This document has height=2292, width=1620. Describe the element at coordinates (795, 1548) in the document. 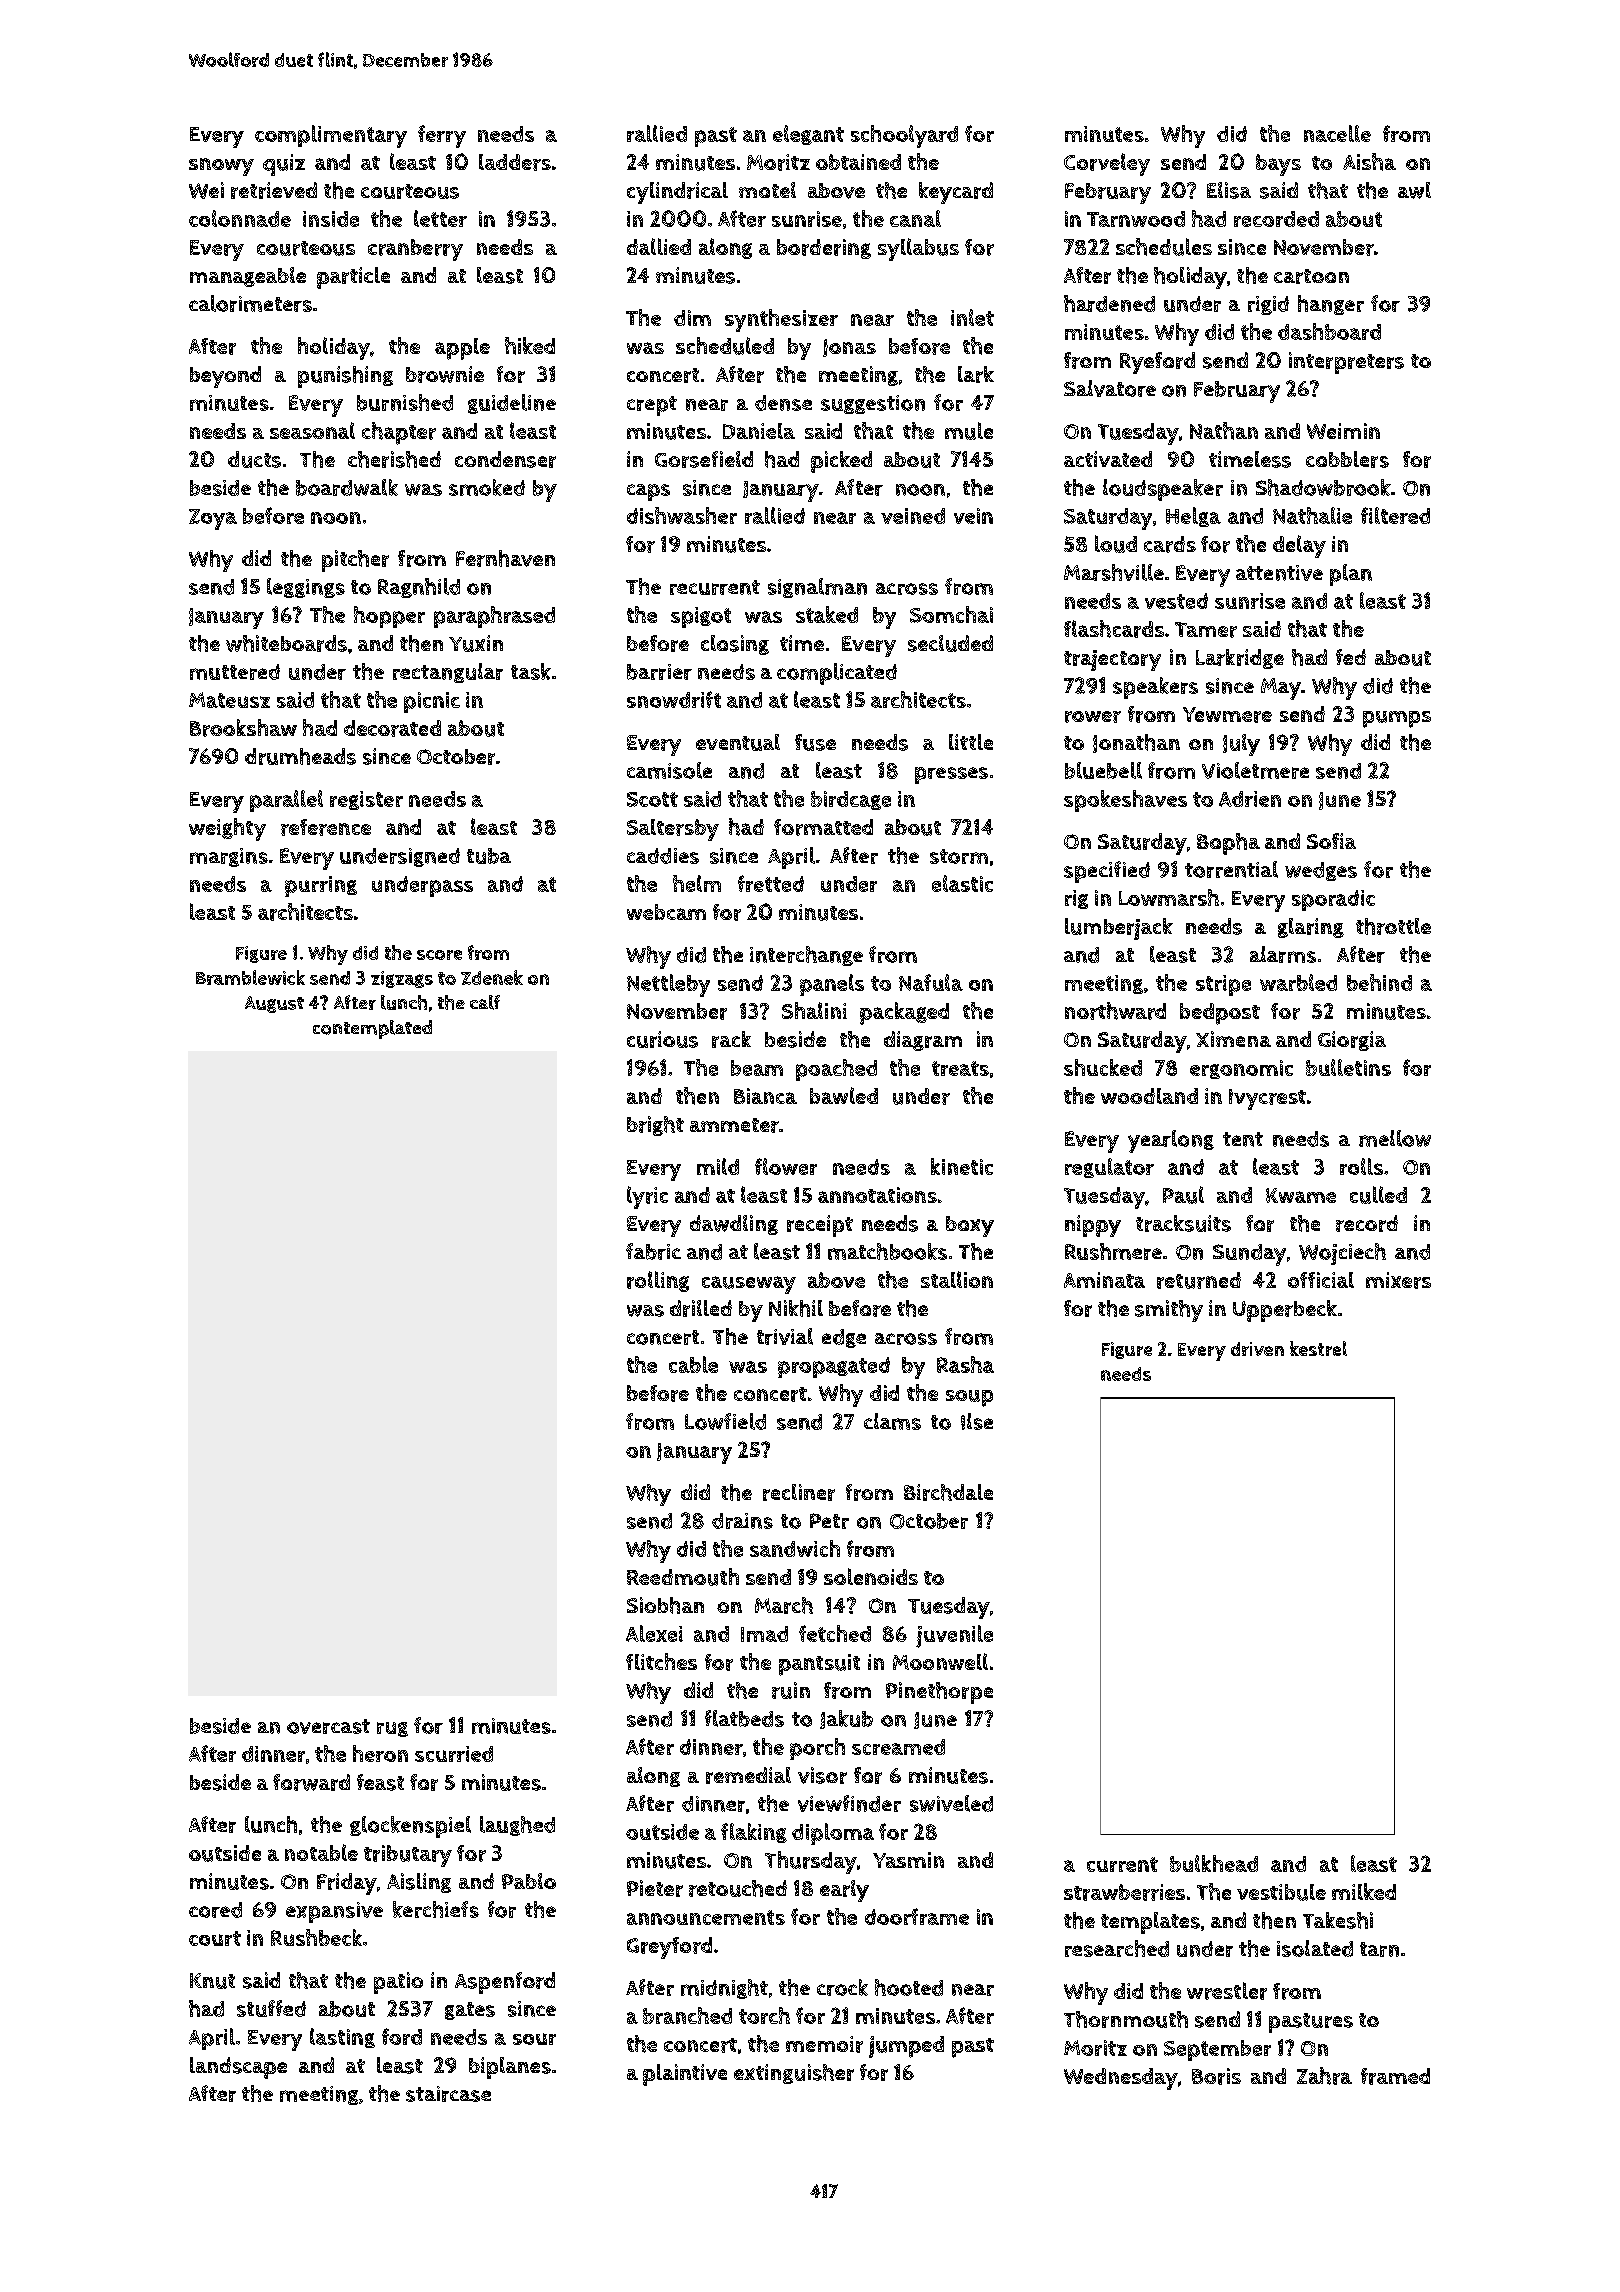

I see `sandwich` at that location.
